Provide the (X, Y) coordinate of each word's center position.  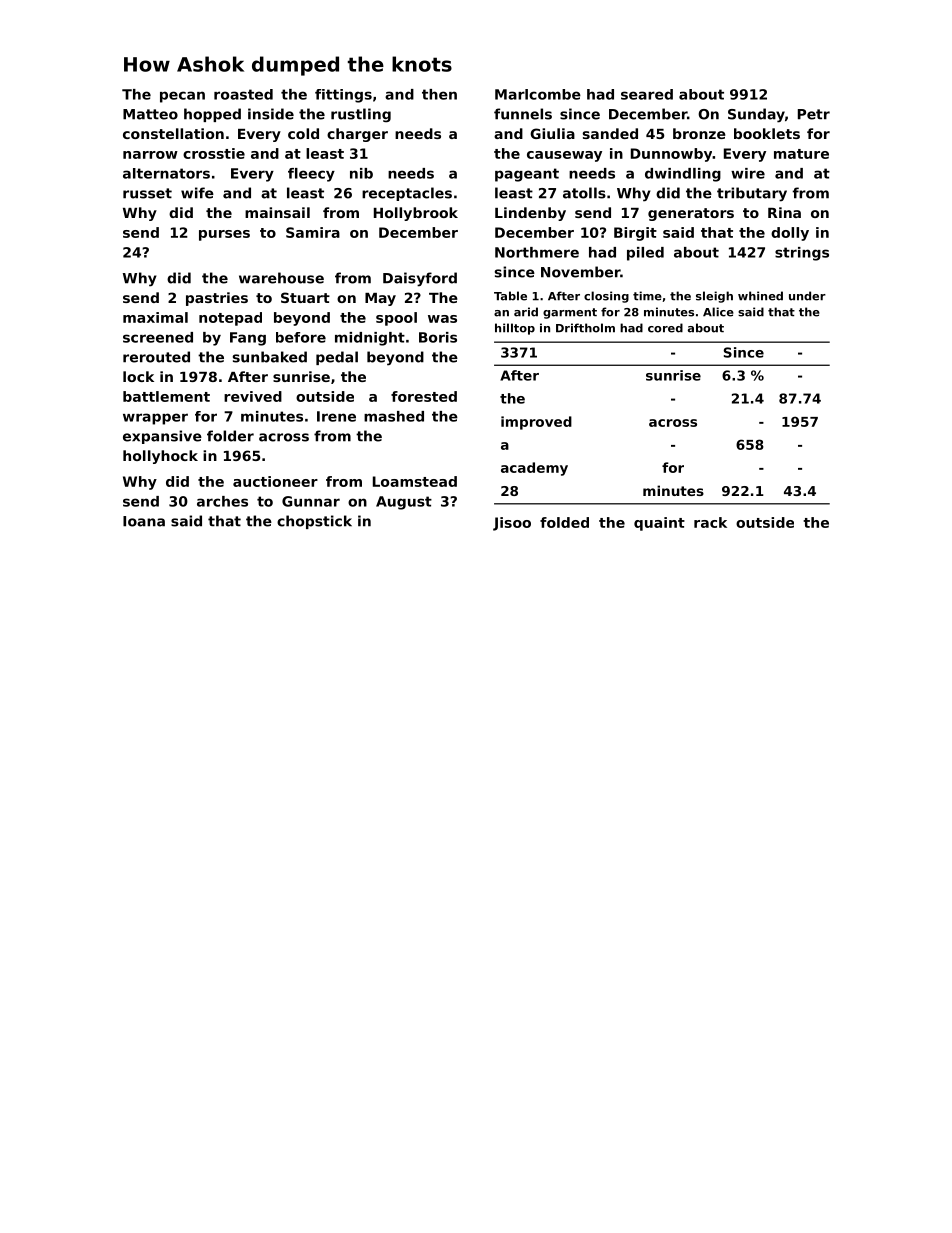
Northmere (537, 252)
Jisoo (512, 524)
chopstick (314, 522)
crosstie (214, 153)
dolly (790, 234)
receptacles (407, 194)
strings (802, 254)
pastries (217, 299)
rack (710, 522)
